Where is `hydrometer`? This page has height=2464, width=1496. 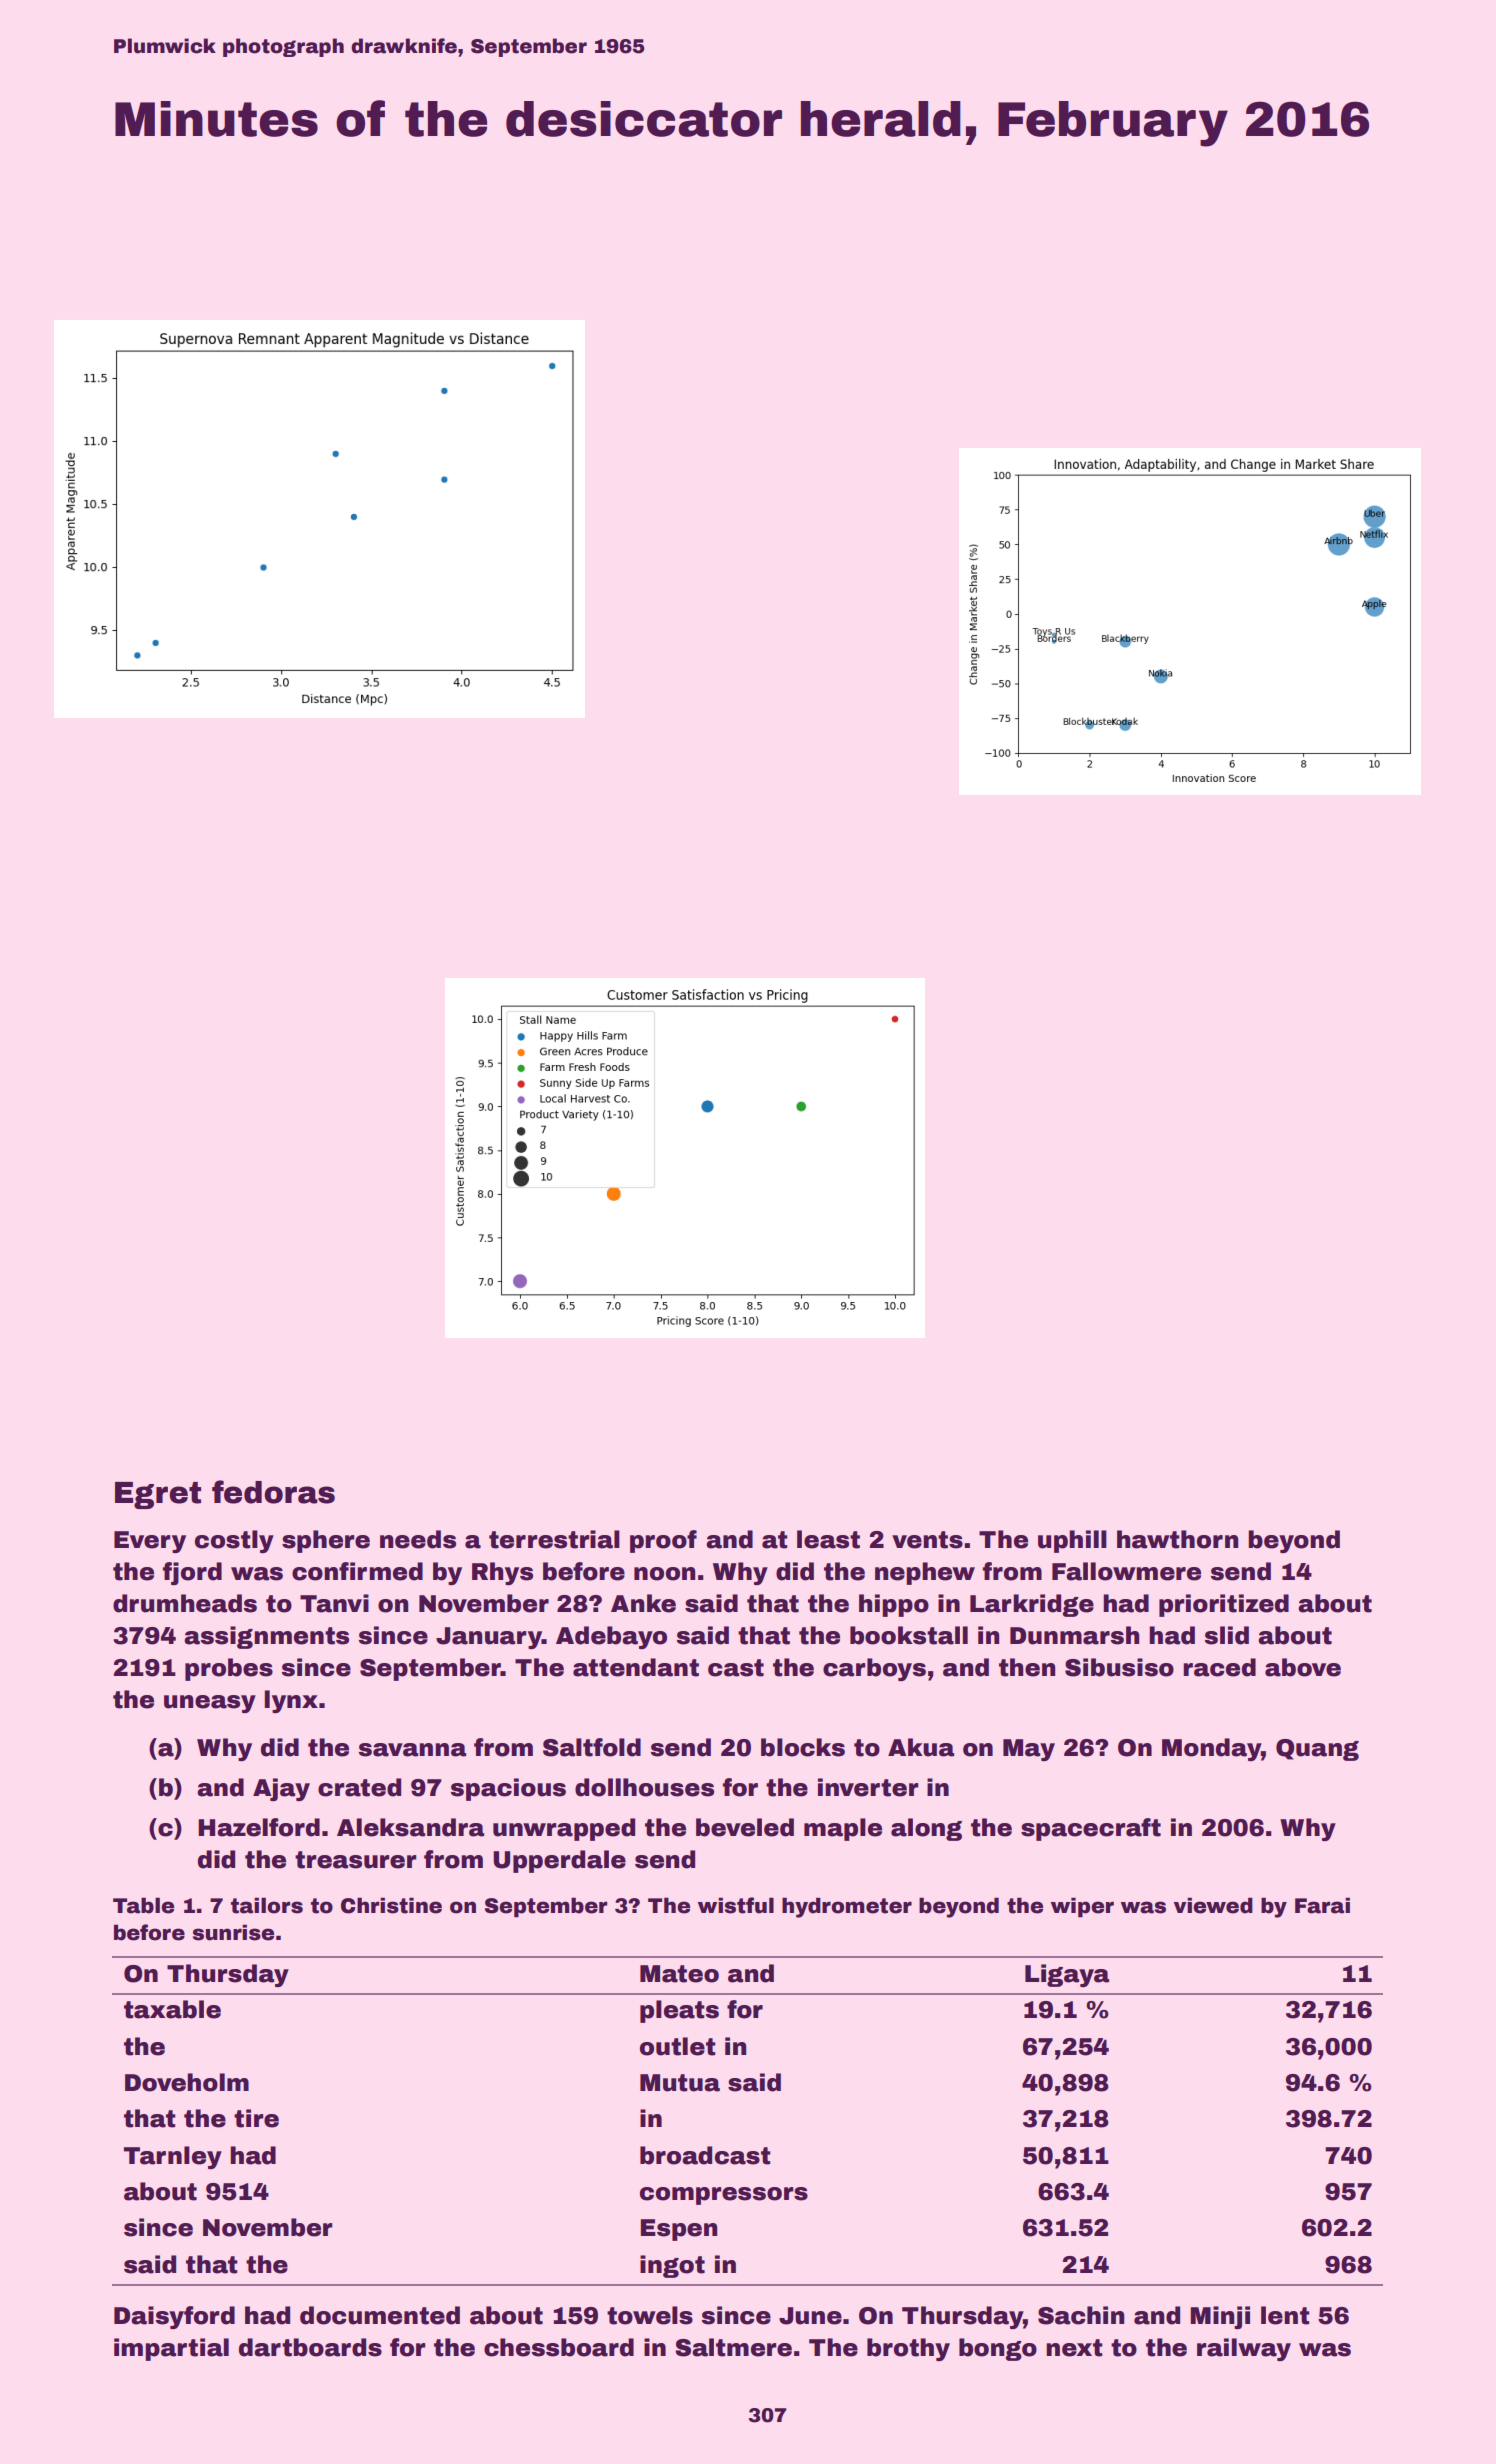
hydrometer is located at coordinates (847, 1907).
